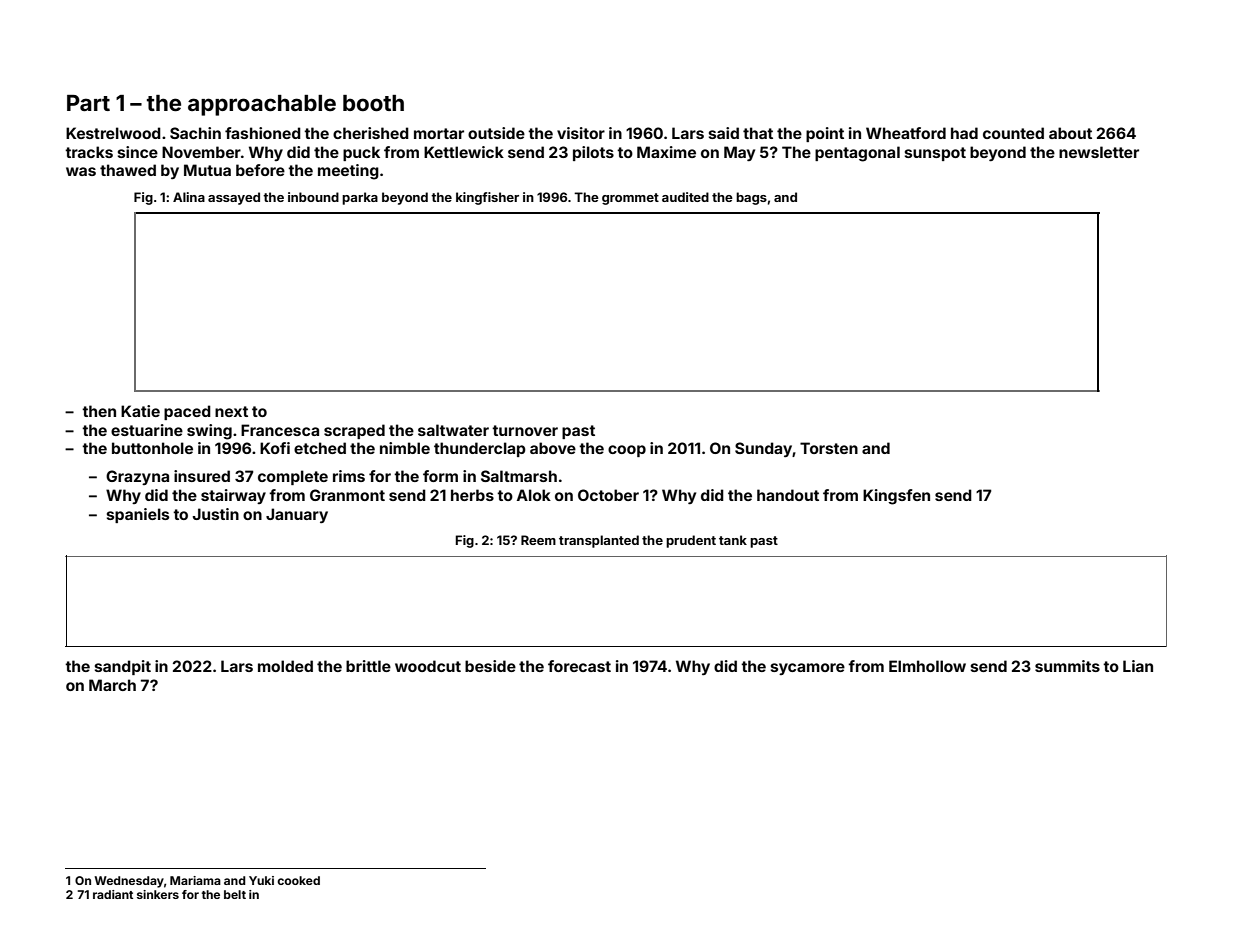 Image resolution: width=1233 pixels, height=952 pixels. What do you see at coordinates (1138, 666) in the screenshot?
I see `Lian` at bounding box center [1138, 666].
